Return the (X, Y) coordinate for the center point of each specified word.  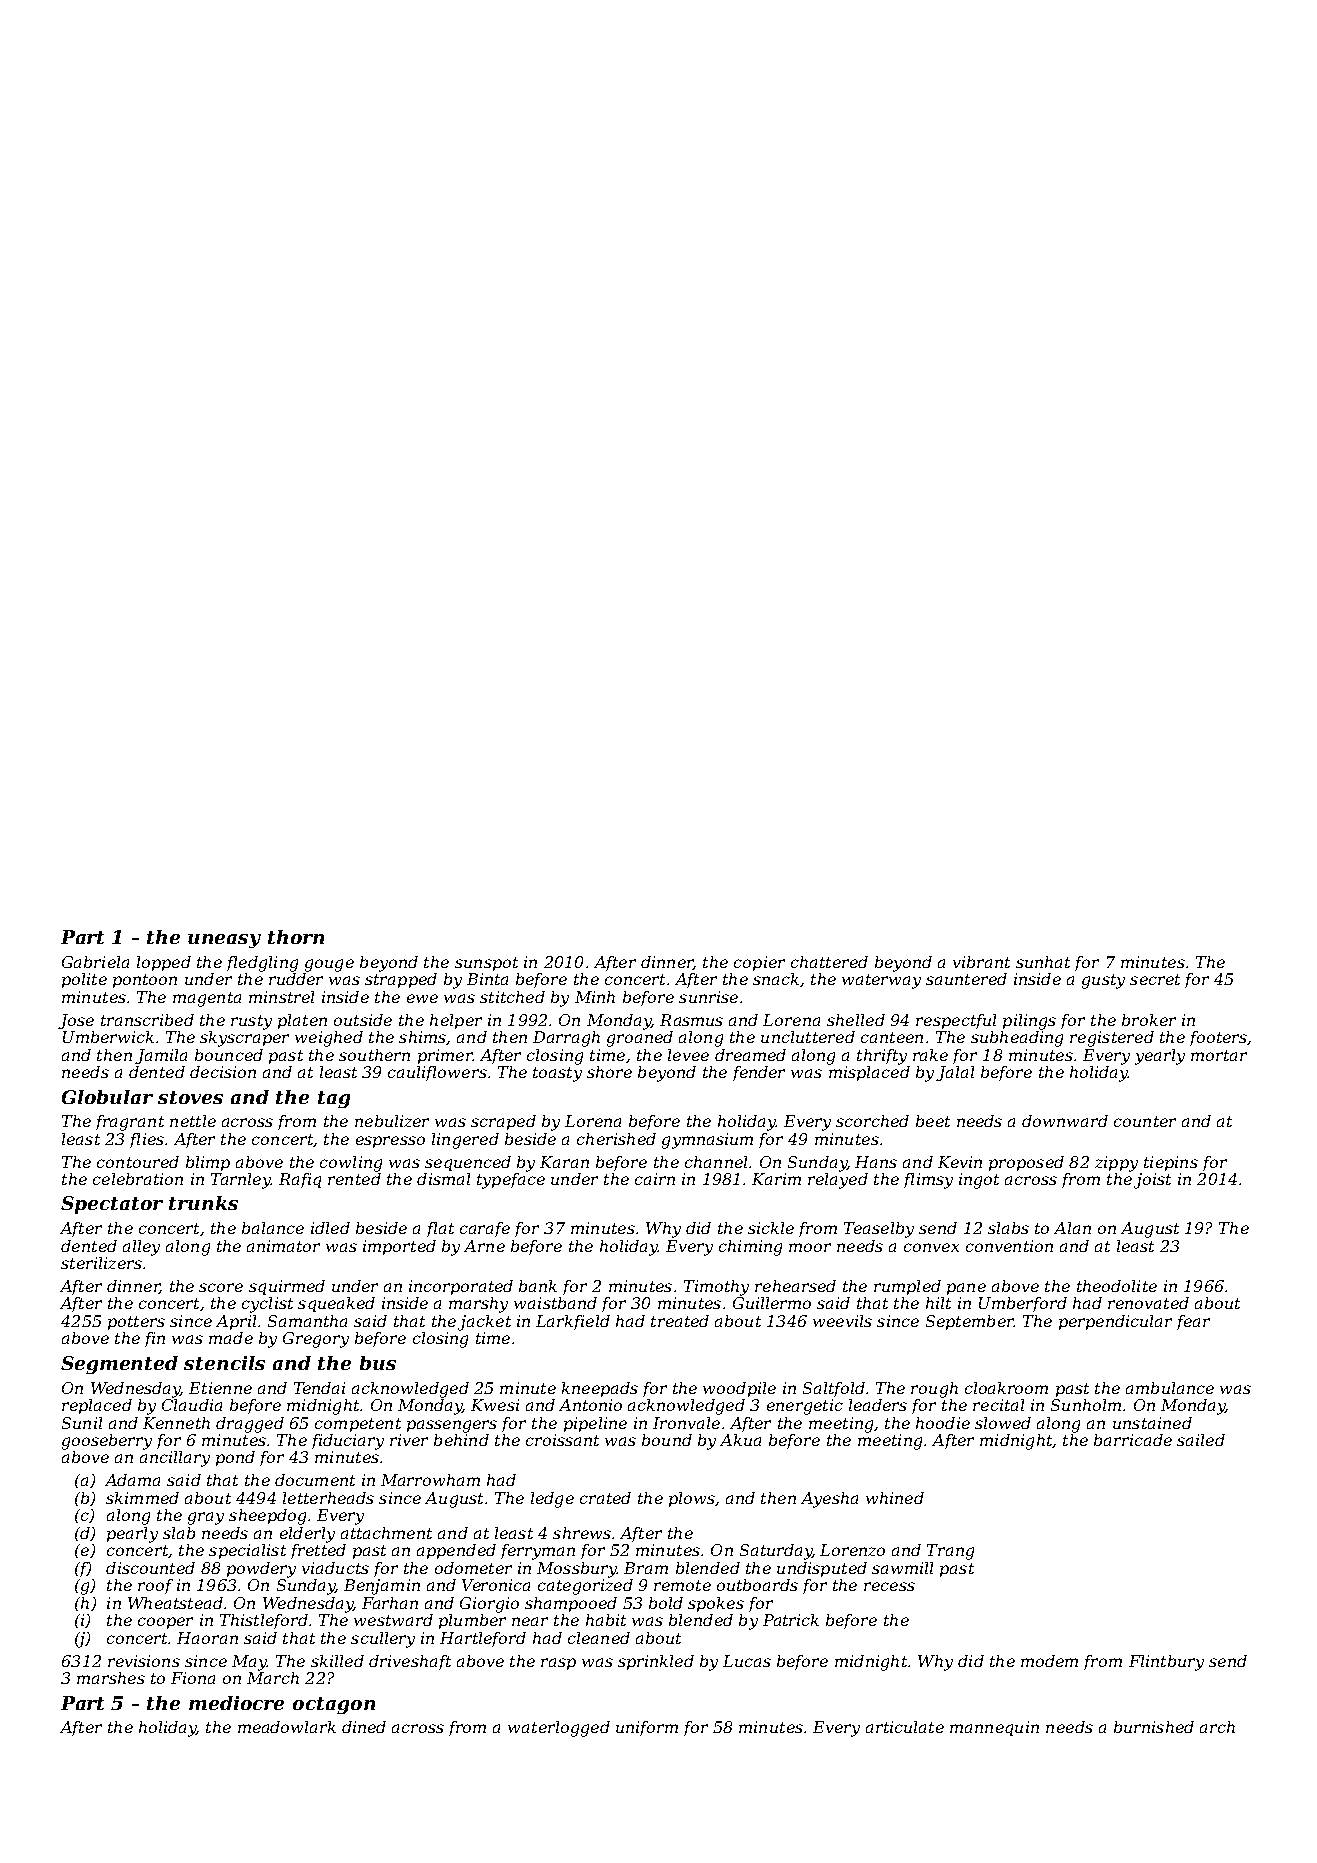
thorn (296, 937)
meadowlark (287, 1727)
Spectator (112, 1205)
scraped (503, 1122)
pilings (1029, 1022)
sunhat (1043, 962)
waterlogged (559, 1729)
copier (759, 963)
